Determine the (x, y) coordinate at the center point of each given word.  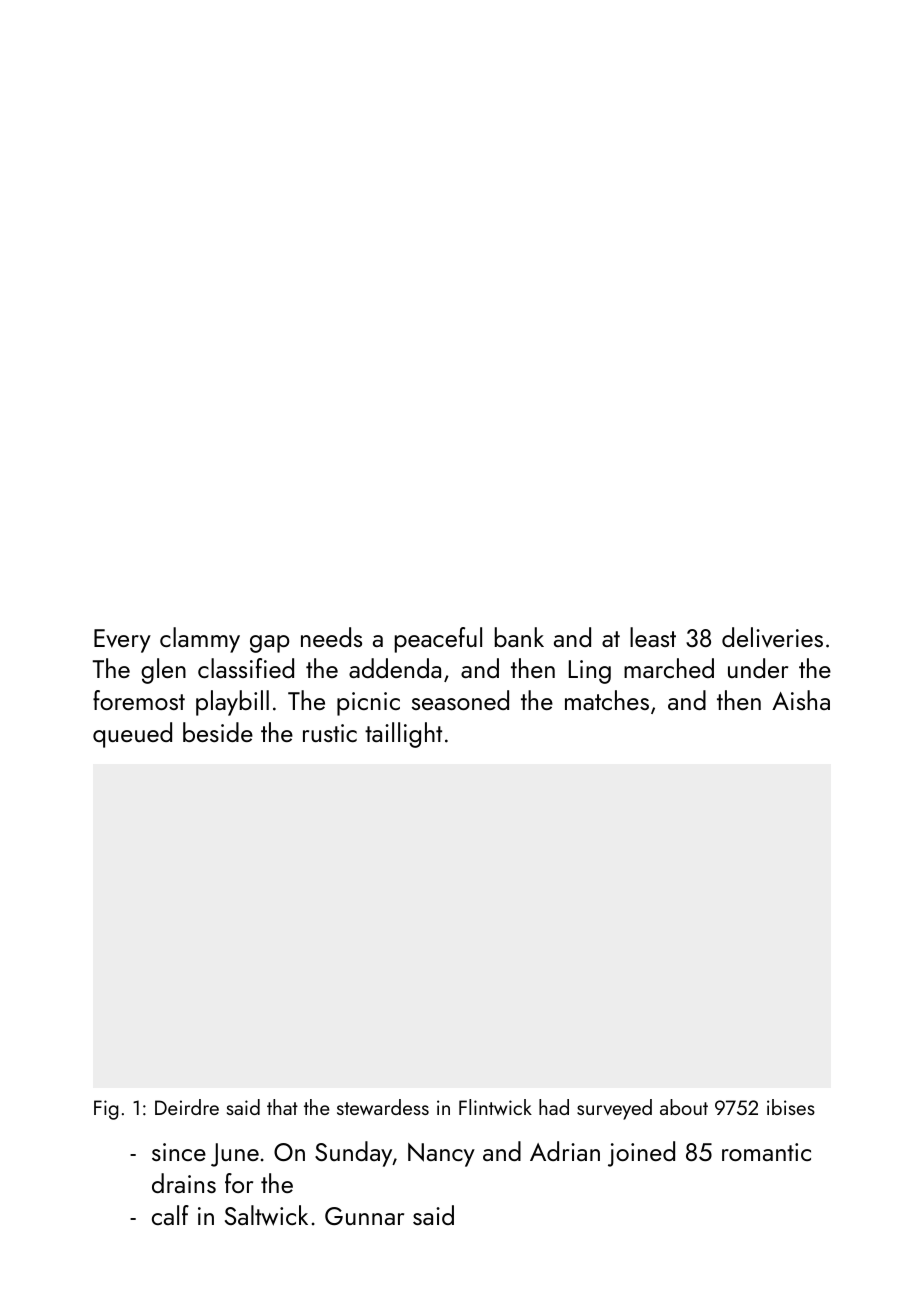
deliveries (772, 637)
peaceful (438, 640)
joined (641, 1154)
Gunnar (364, 1216)
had (554, 1107)
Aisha (801, 700)
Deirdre (187, 1107)
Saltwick (266, 1215)
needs (331, 637)
